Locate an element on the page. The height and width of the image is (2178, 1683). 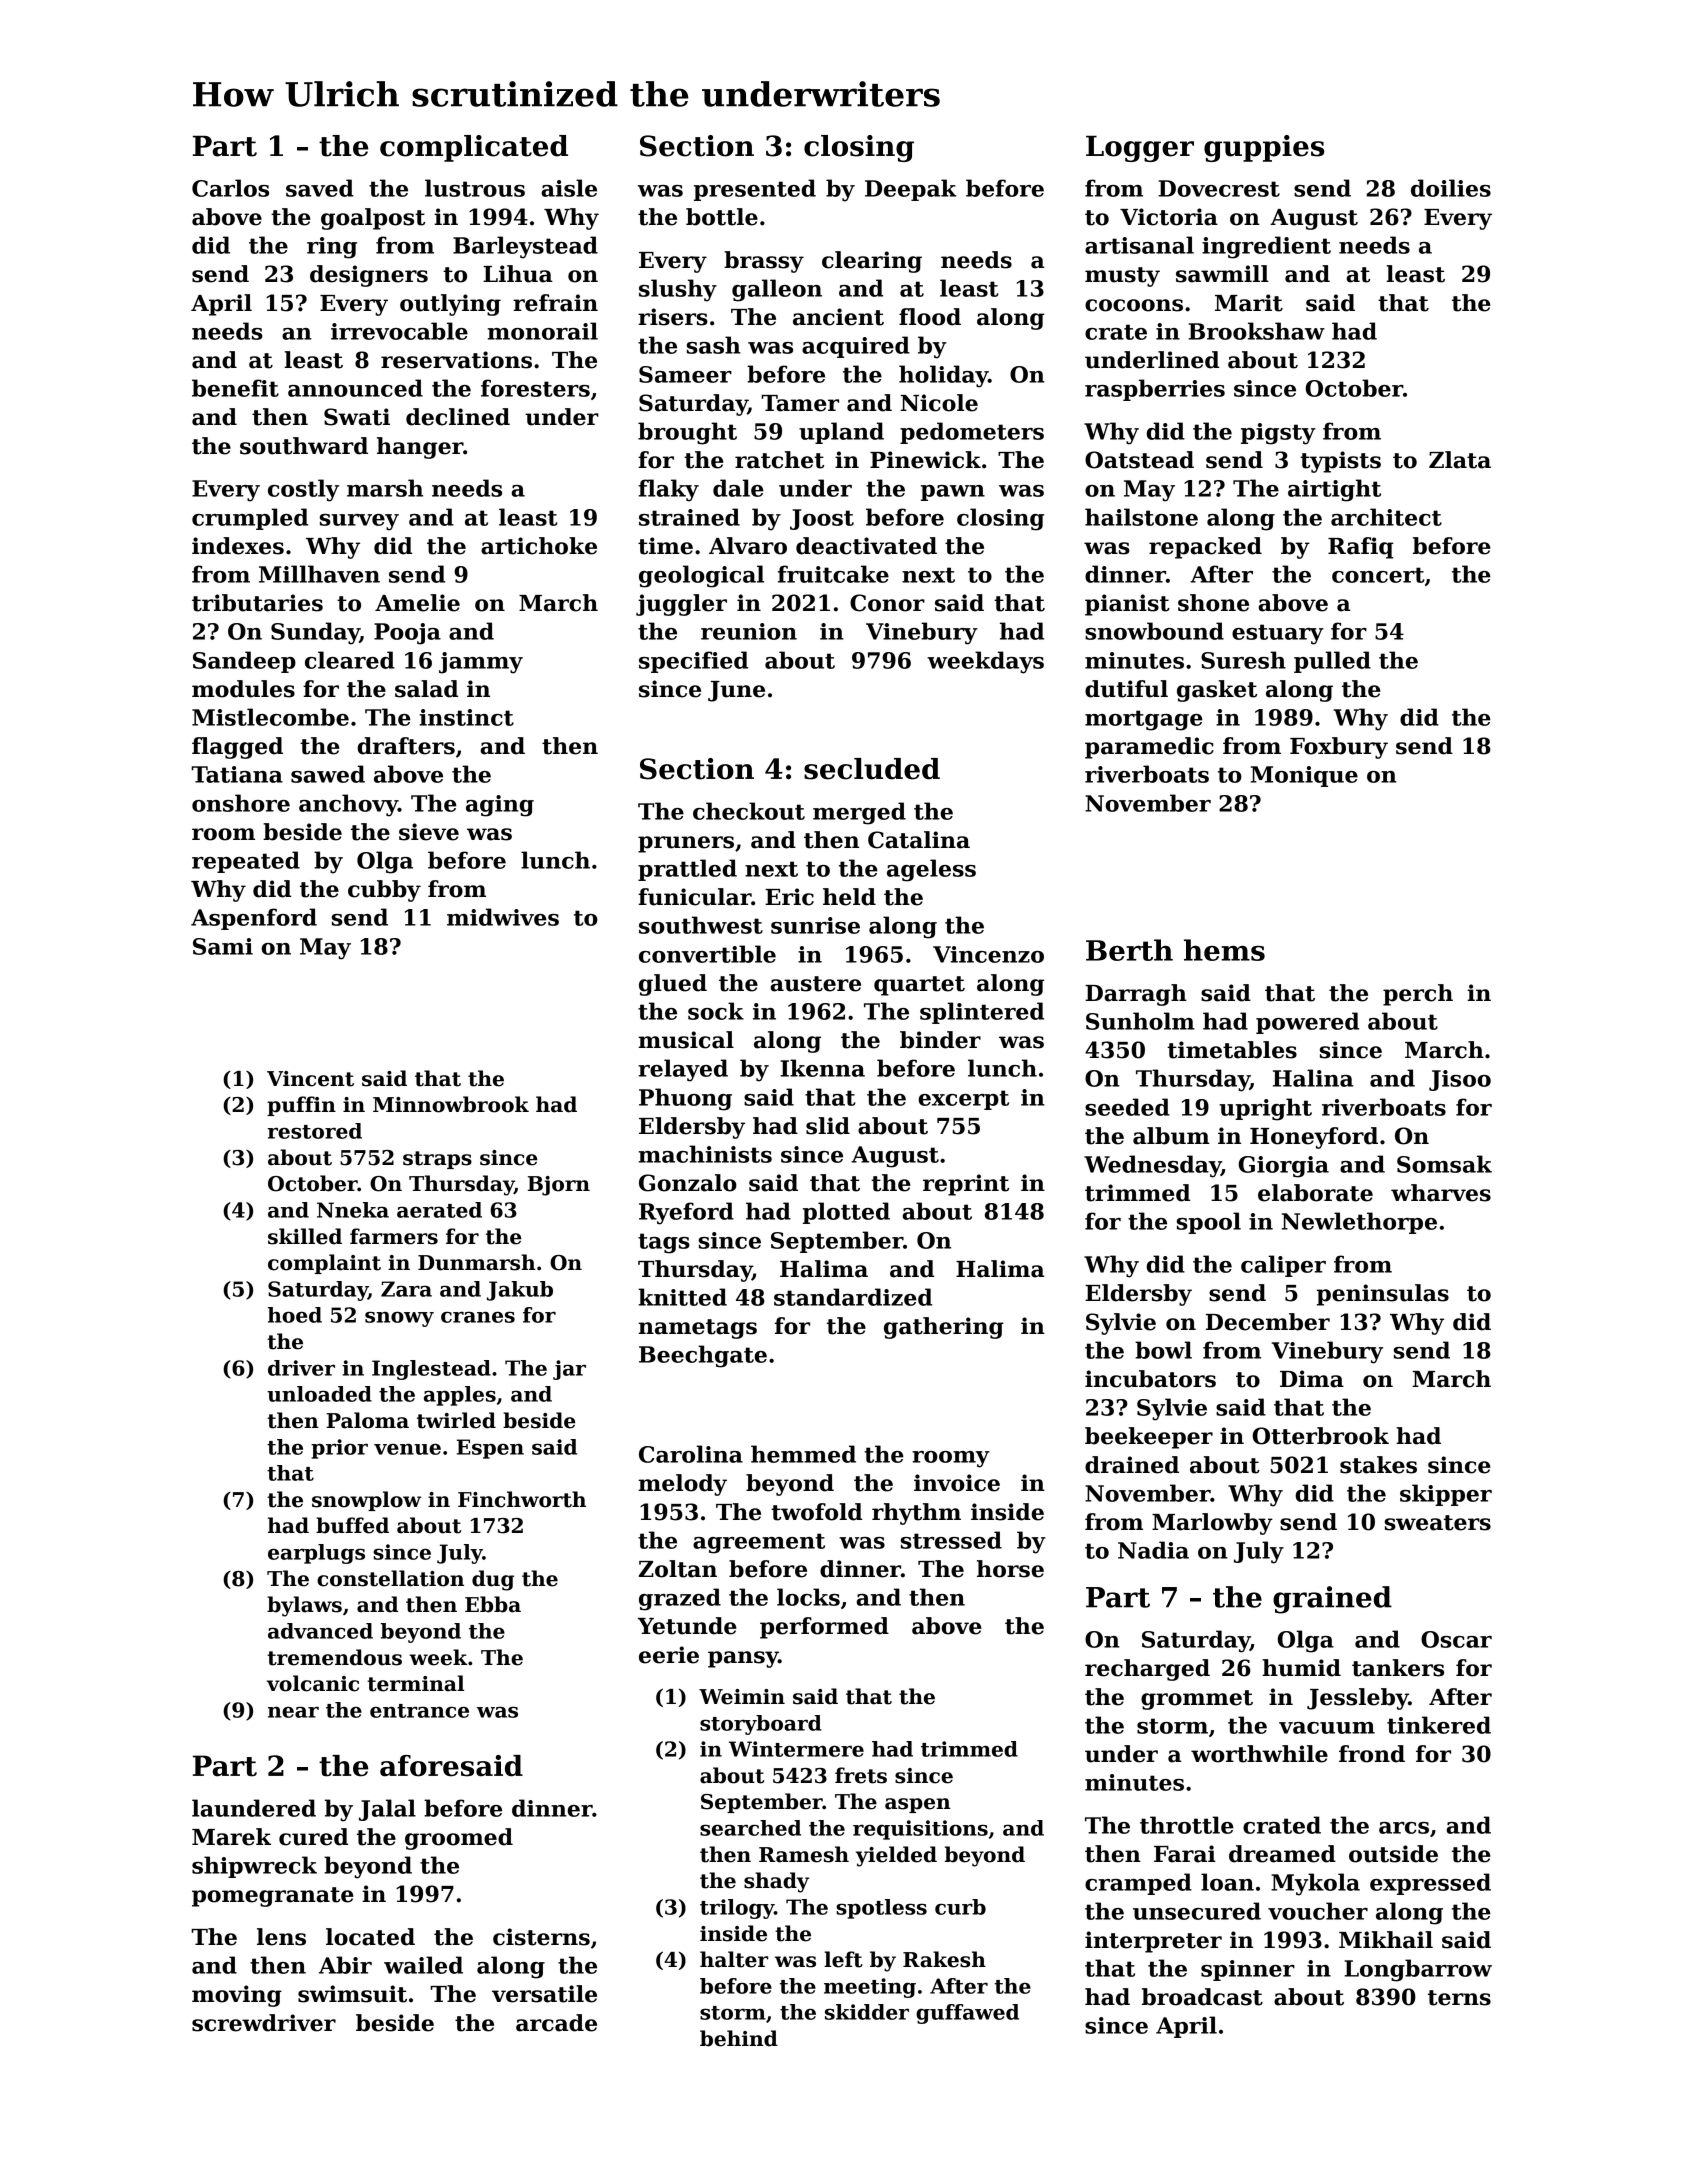
Longbarrow is located at coordinates (1418, 1970).
